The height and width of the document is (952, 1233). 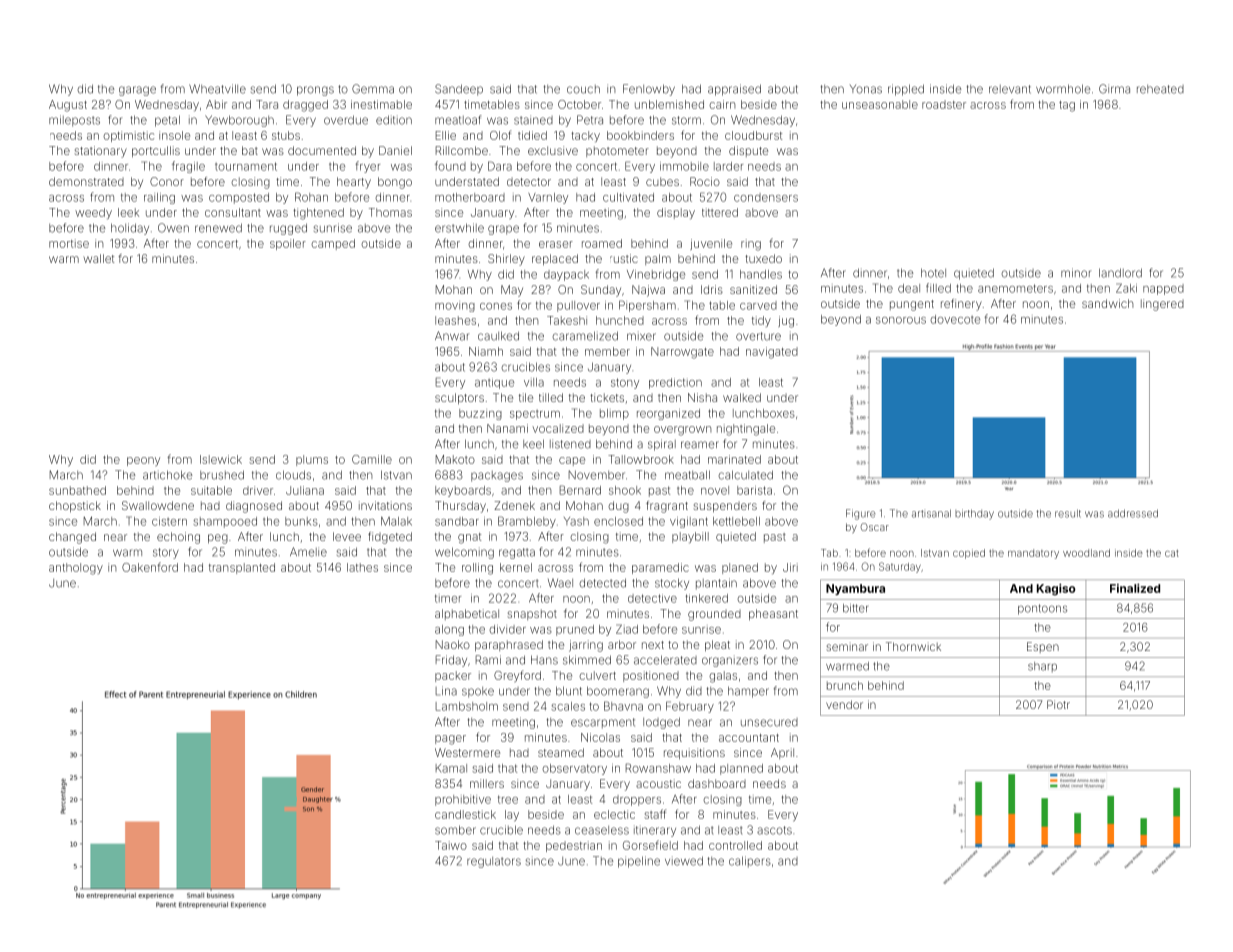 I want to click on navigated, so click(x=772, y=353).
